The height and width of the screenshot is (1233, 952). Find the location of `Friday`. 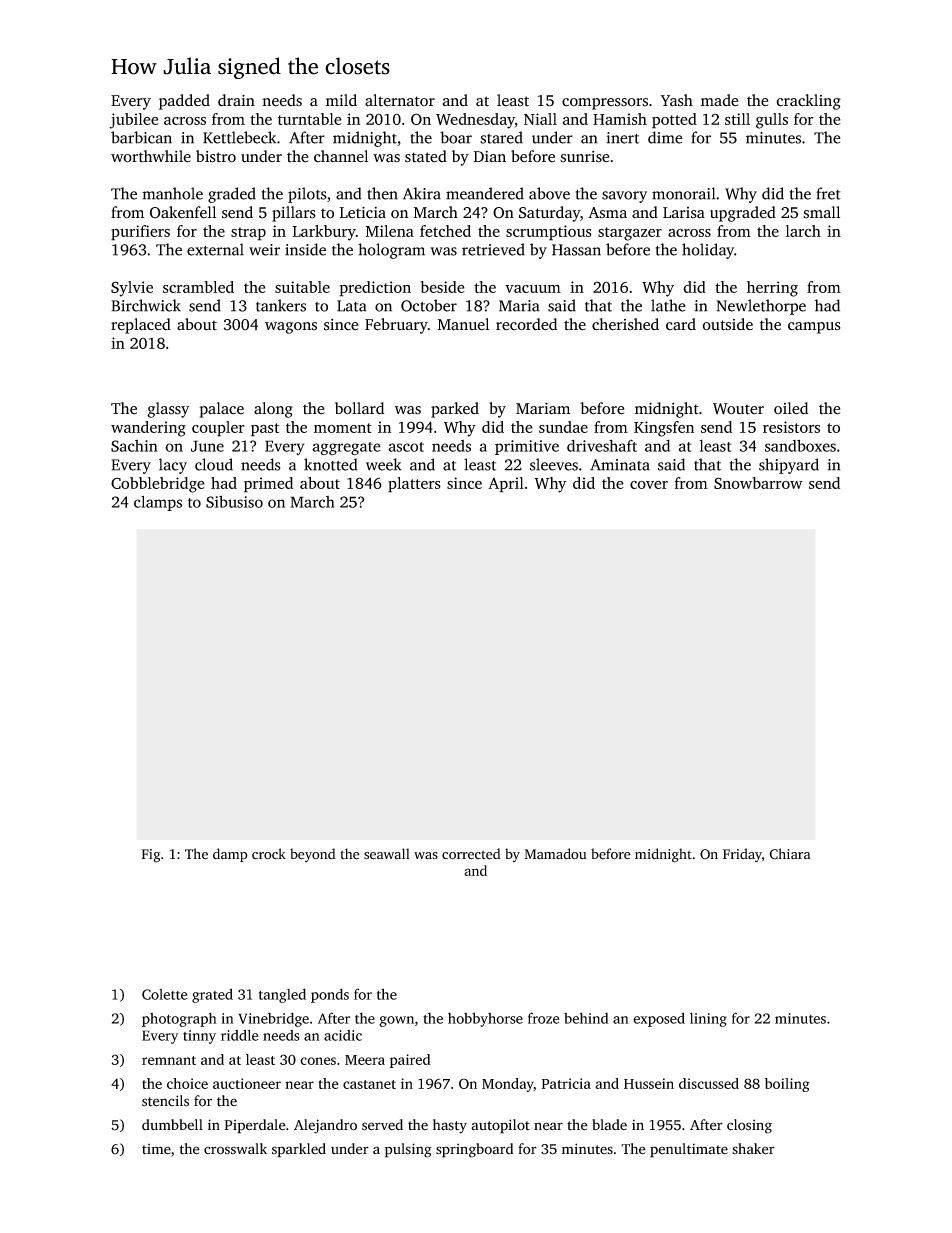

Friday is located at coordinates (742, 855).
